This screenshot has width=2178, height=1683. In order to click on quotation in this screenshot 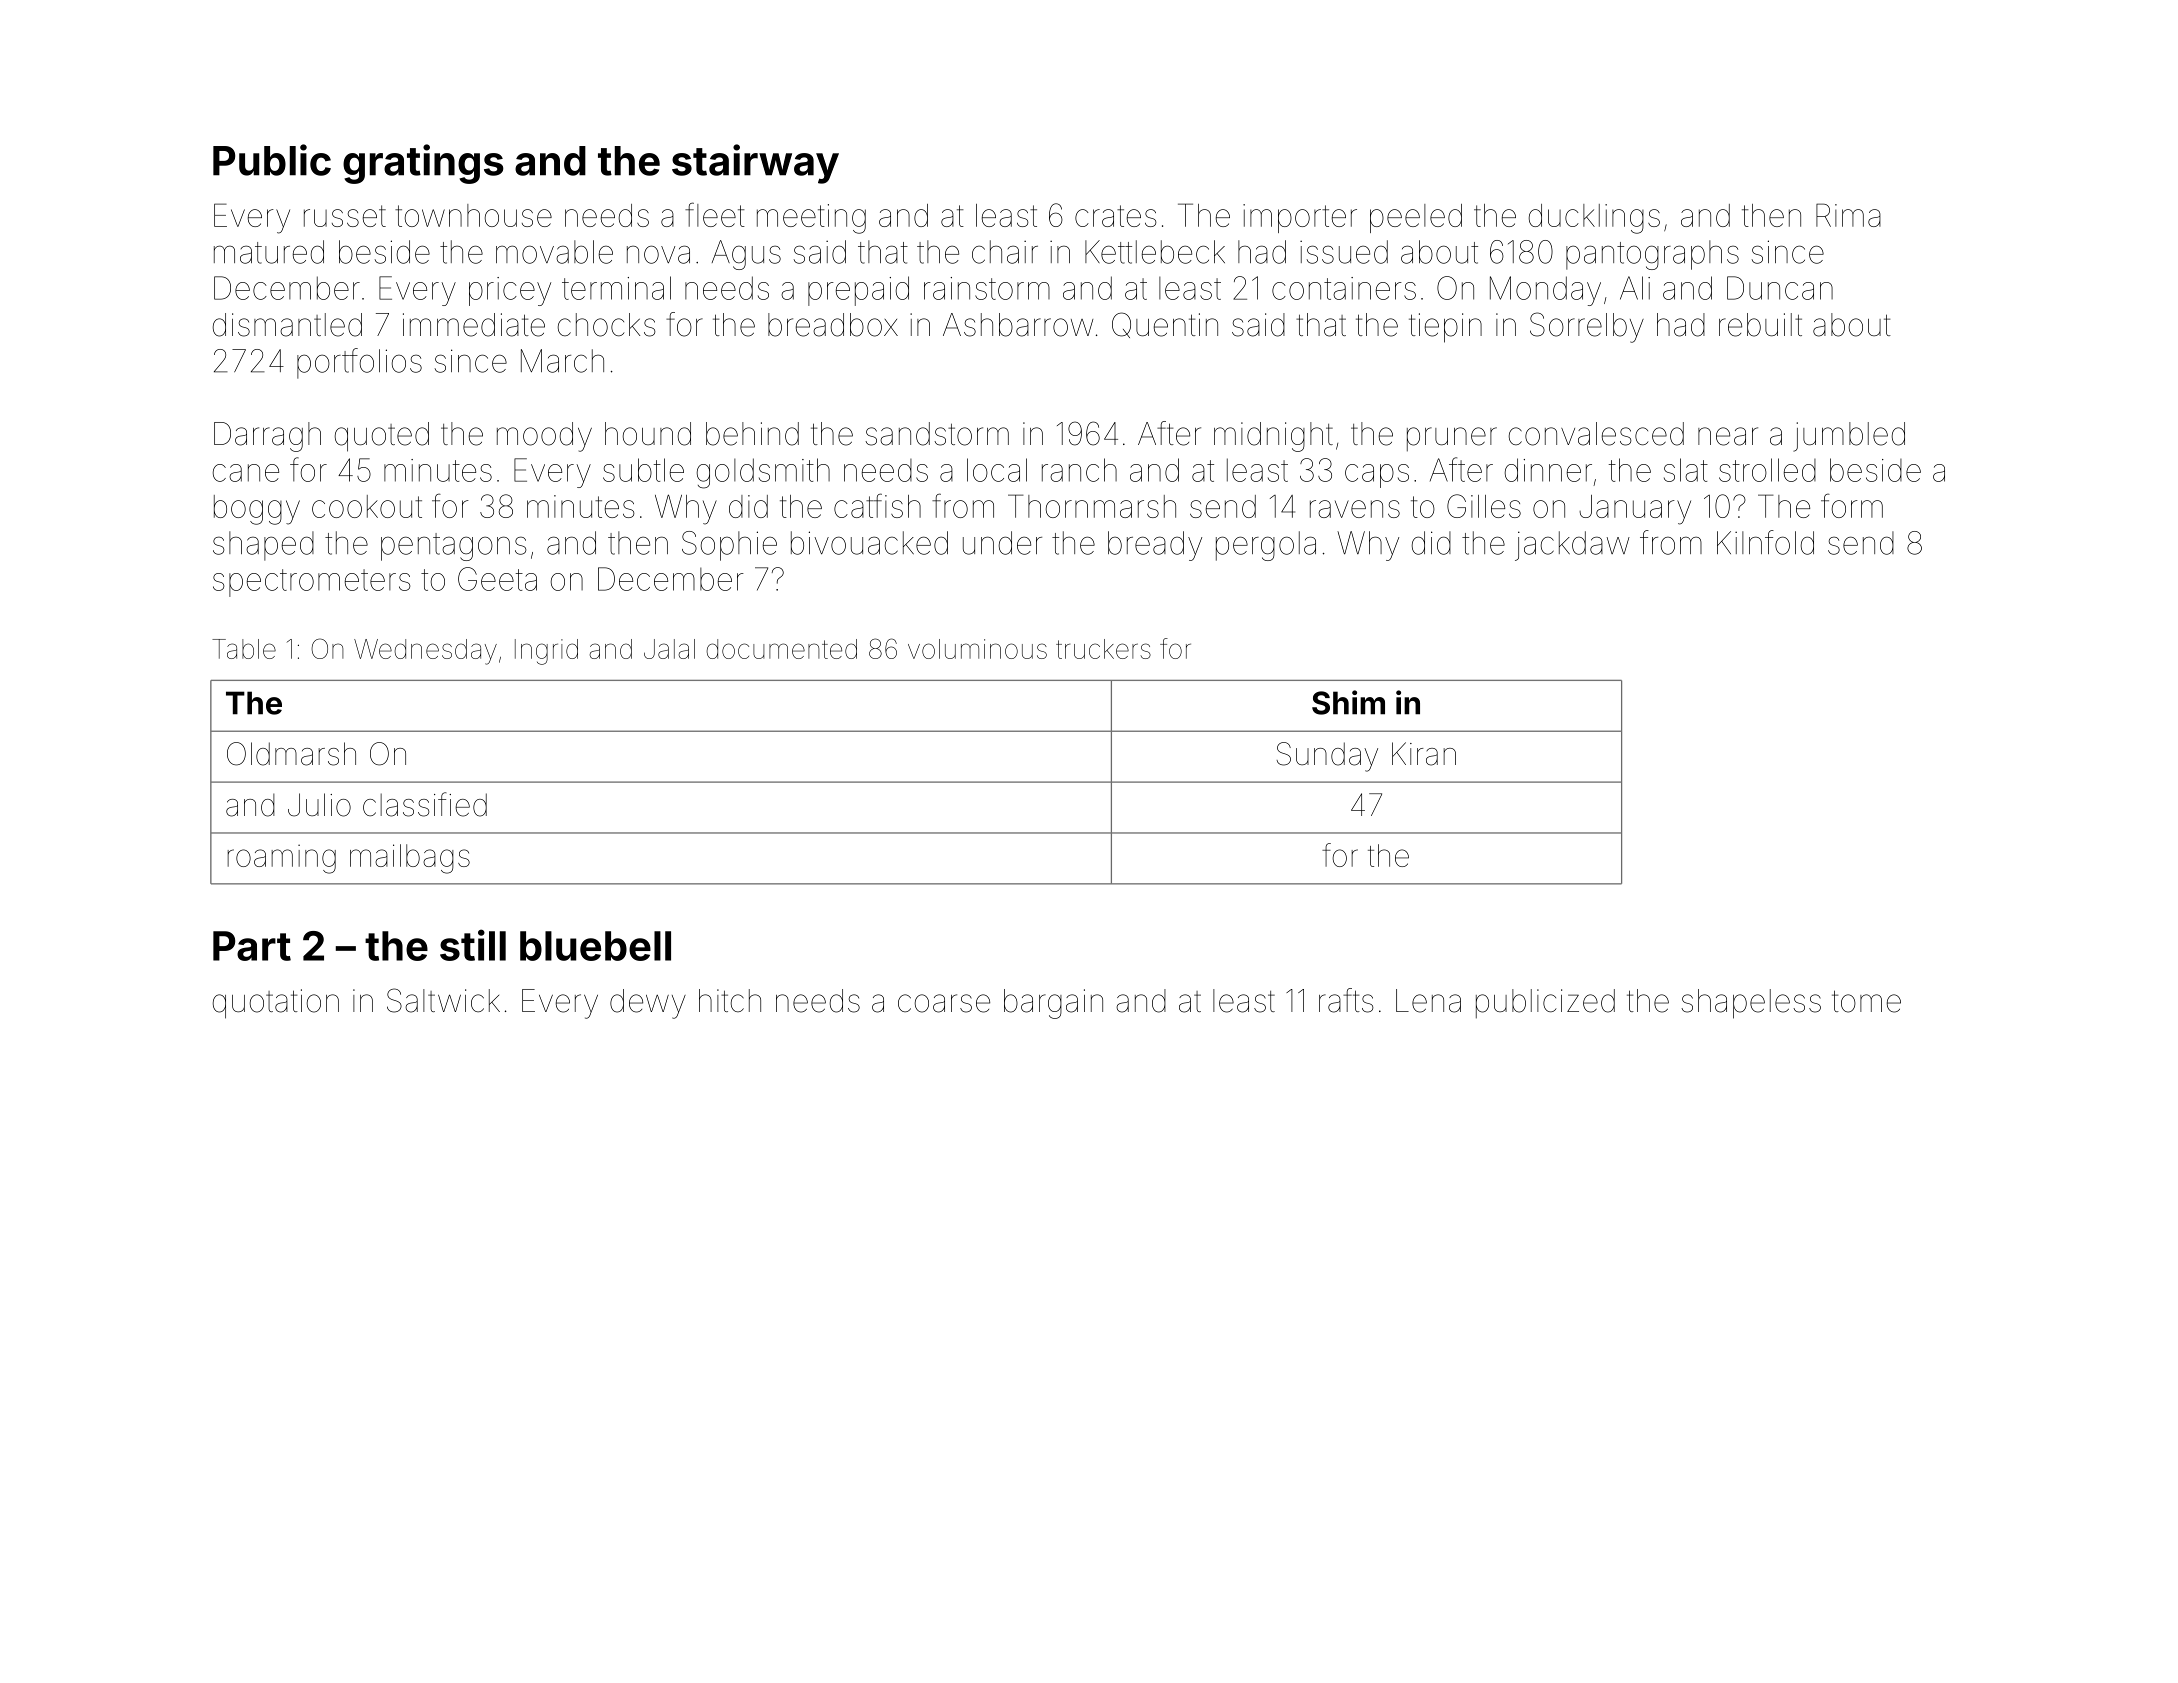, I will do `click(276, 1004)`.
